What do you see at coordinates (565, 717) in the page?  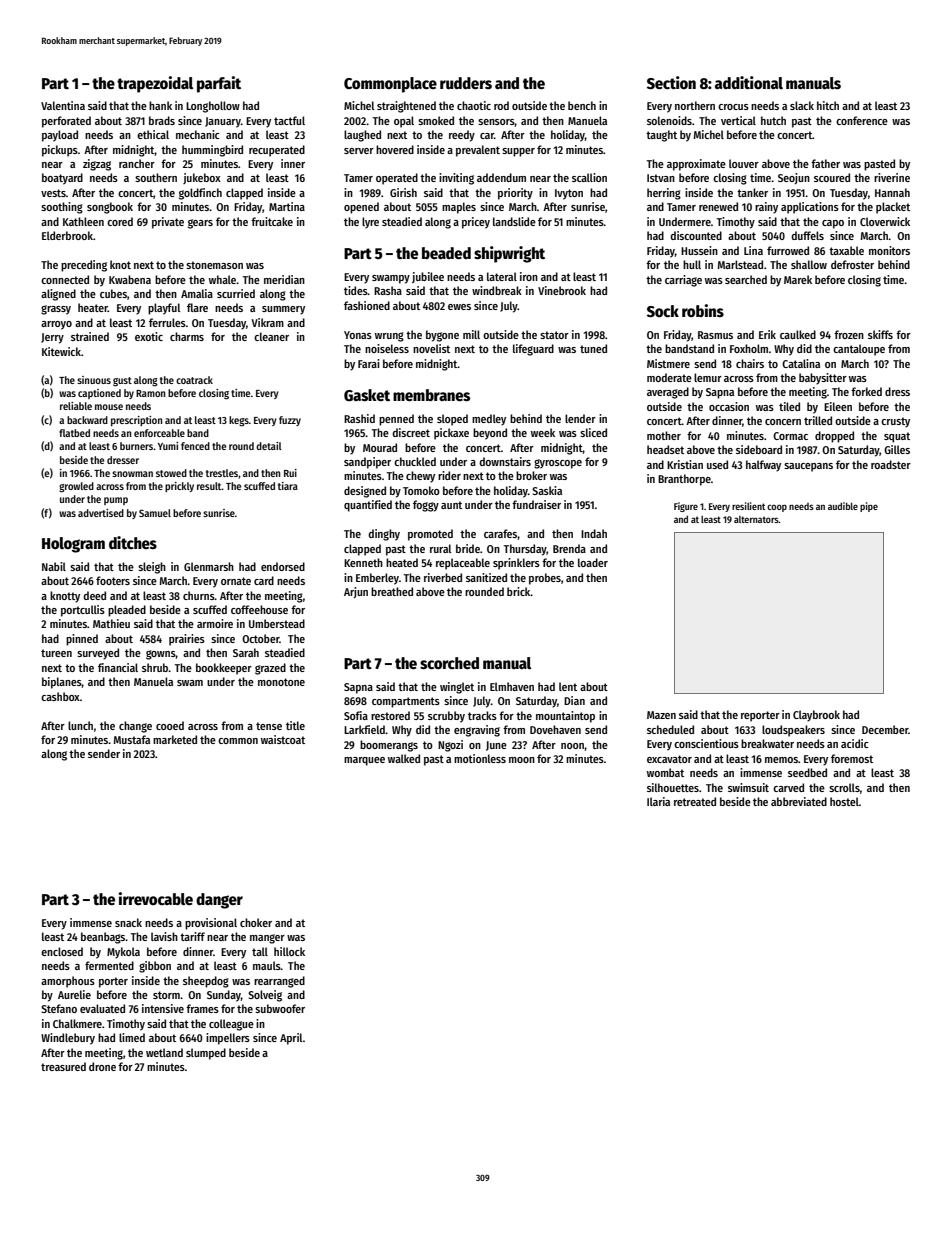 I see `mountaintop` at bounding box center [565, 717].
